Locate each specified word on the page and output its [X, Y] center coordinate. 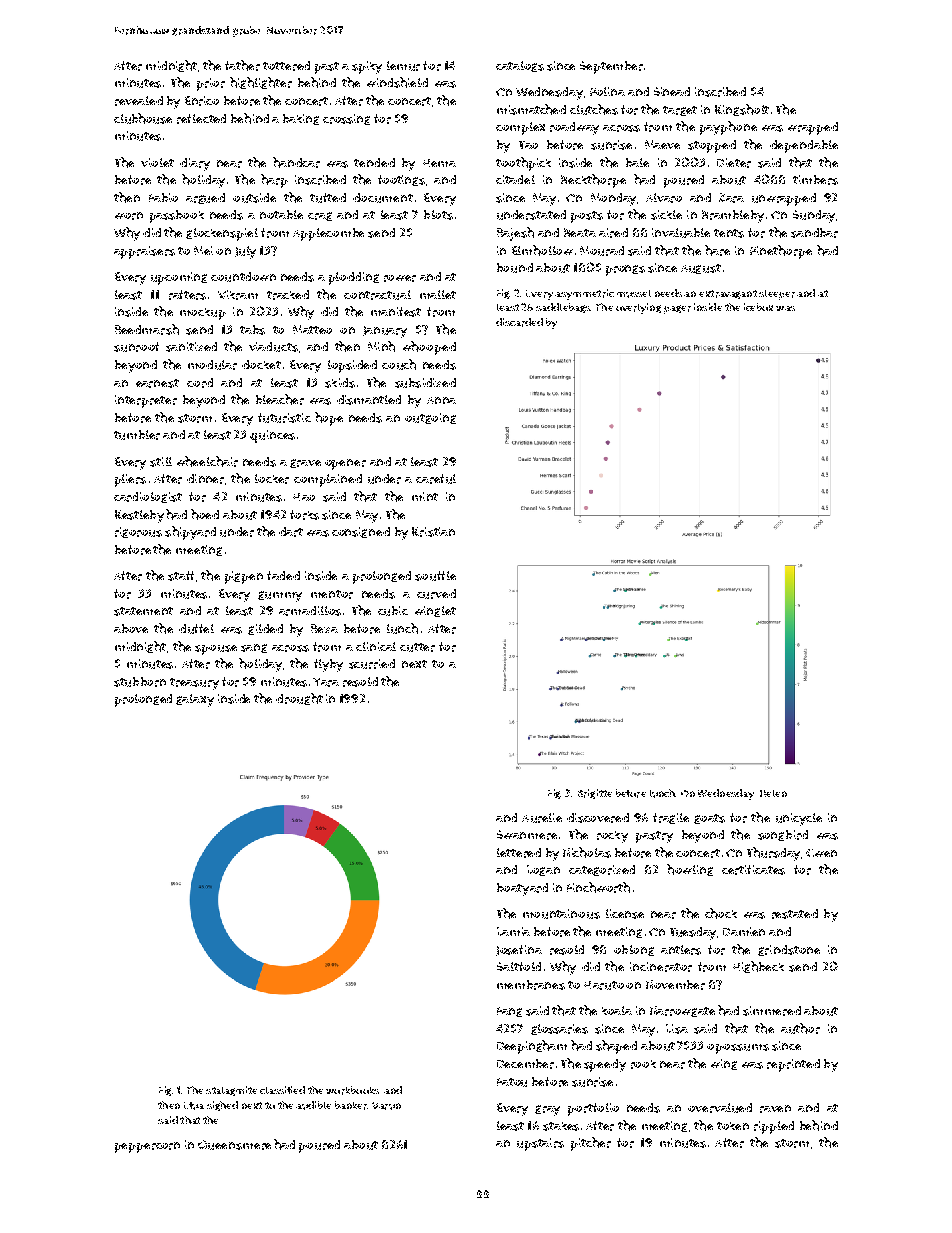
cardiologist [148, 497]
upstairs [540, 1144]
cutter [417, 647]
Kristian [433, 532]
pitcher [591, 1144]
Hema [439, 163]
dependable [804, 146]
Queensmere [234, 1145]
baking [301, 119]
